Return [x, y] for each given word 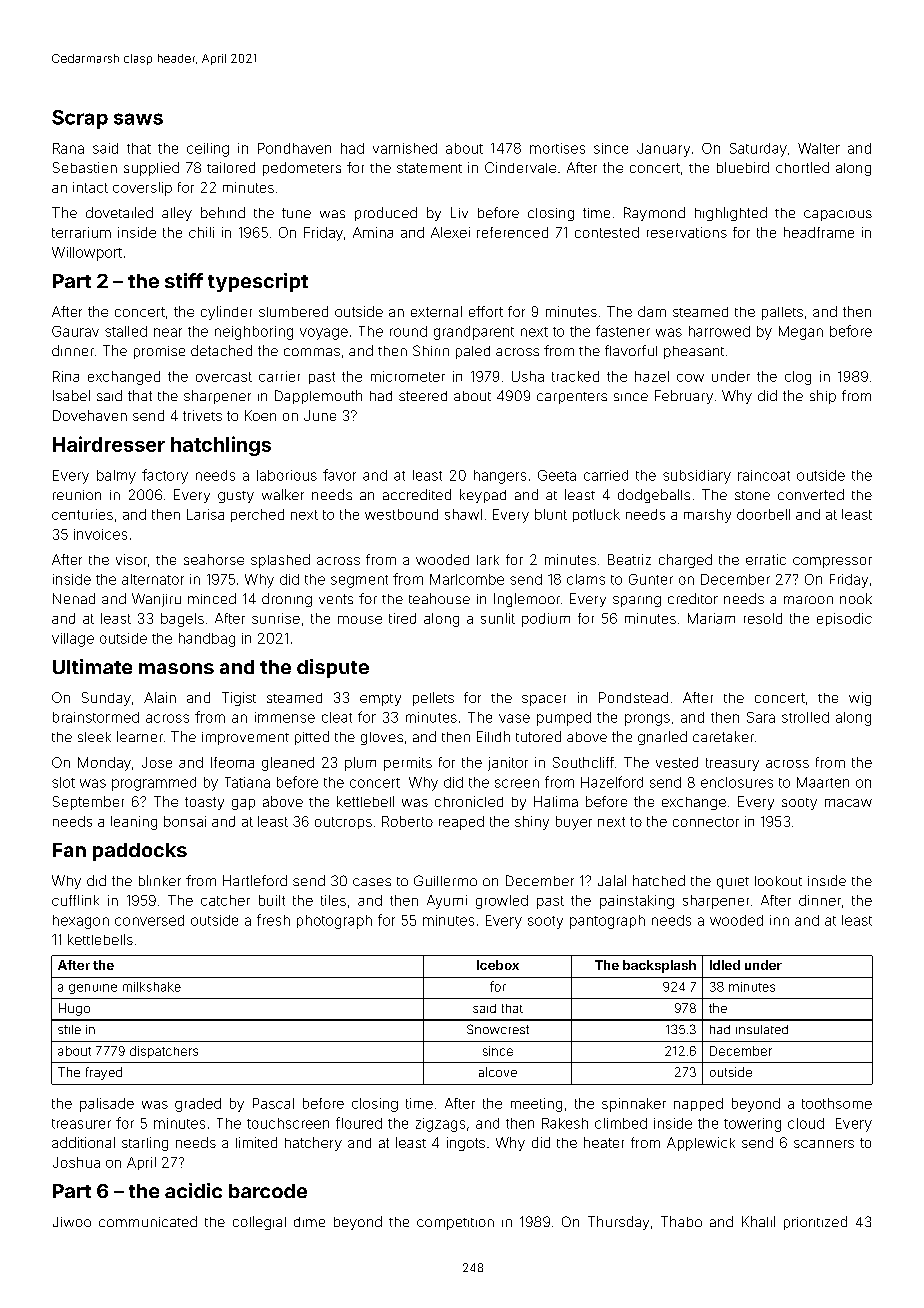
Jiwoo [72, 1222]
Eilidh [493, 736]
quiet [733, 883]
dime [309, 1222]
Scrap [80, 119]
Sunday [106, 699]
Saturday [758, 150]
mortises [557, 148]
